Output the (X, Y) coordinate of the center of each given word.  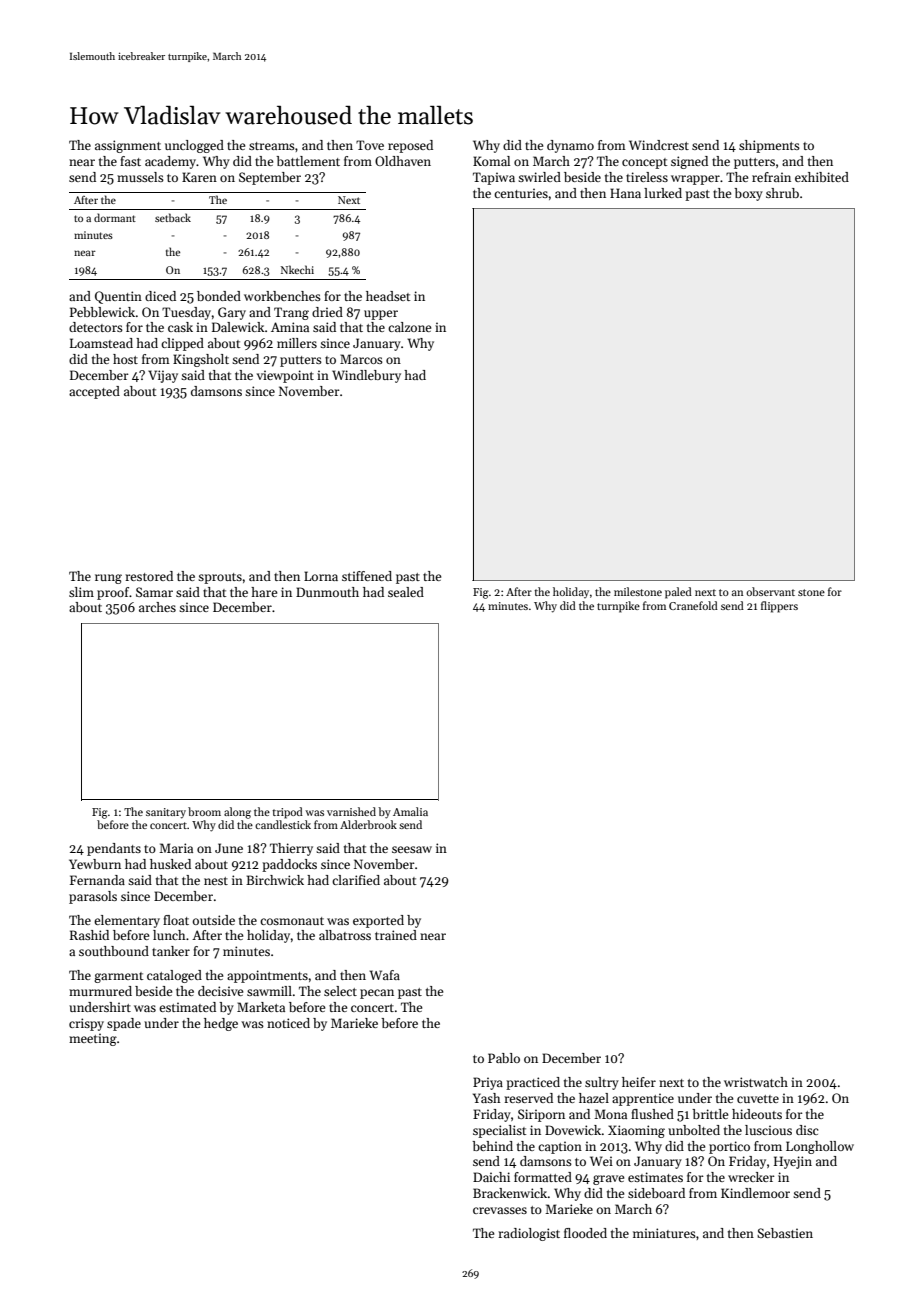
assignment (128, 146)
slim (81, 592)
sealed (406, 592)
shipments (769, 146)
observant (770, 591)
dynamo (570, 146)
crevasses (500, 1210)
